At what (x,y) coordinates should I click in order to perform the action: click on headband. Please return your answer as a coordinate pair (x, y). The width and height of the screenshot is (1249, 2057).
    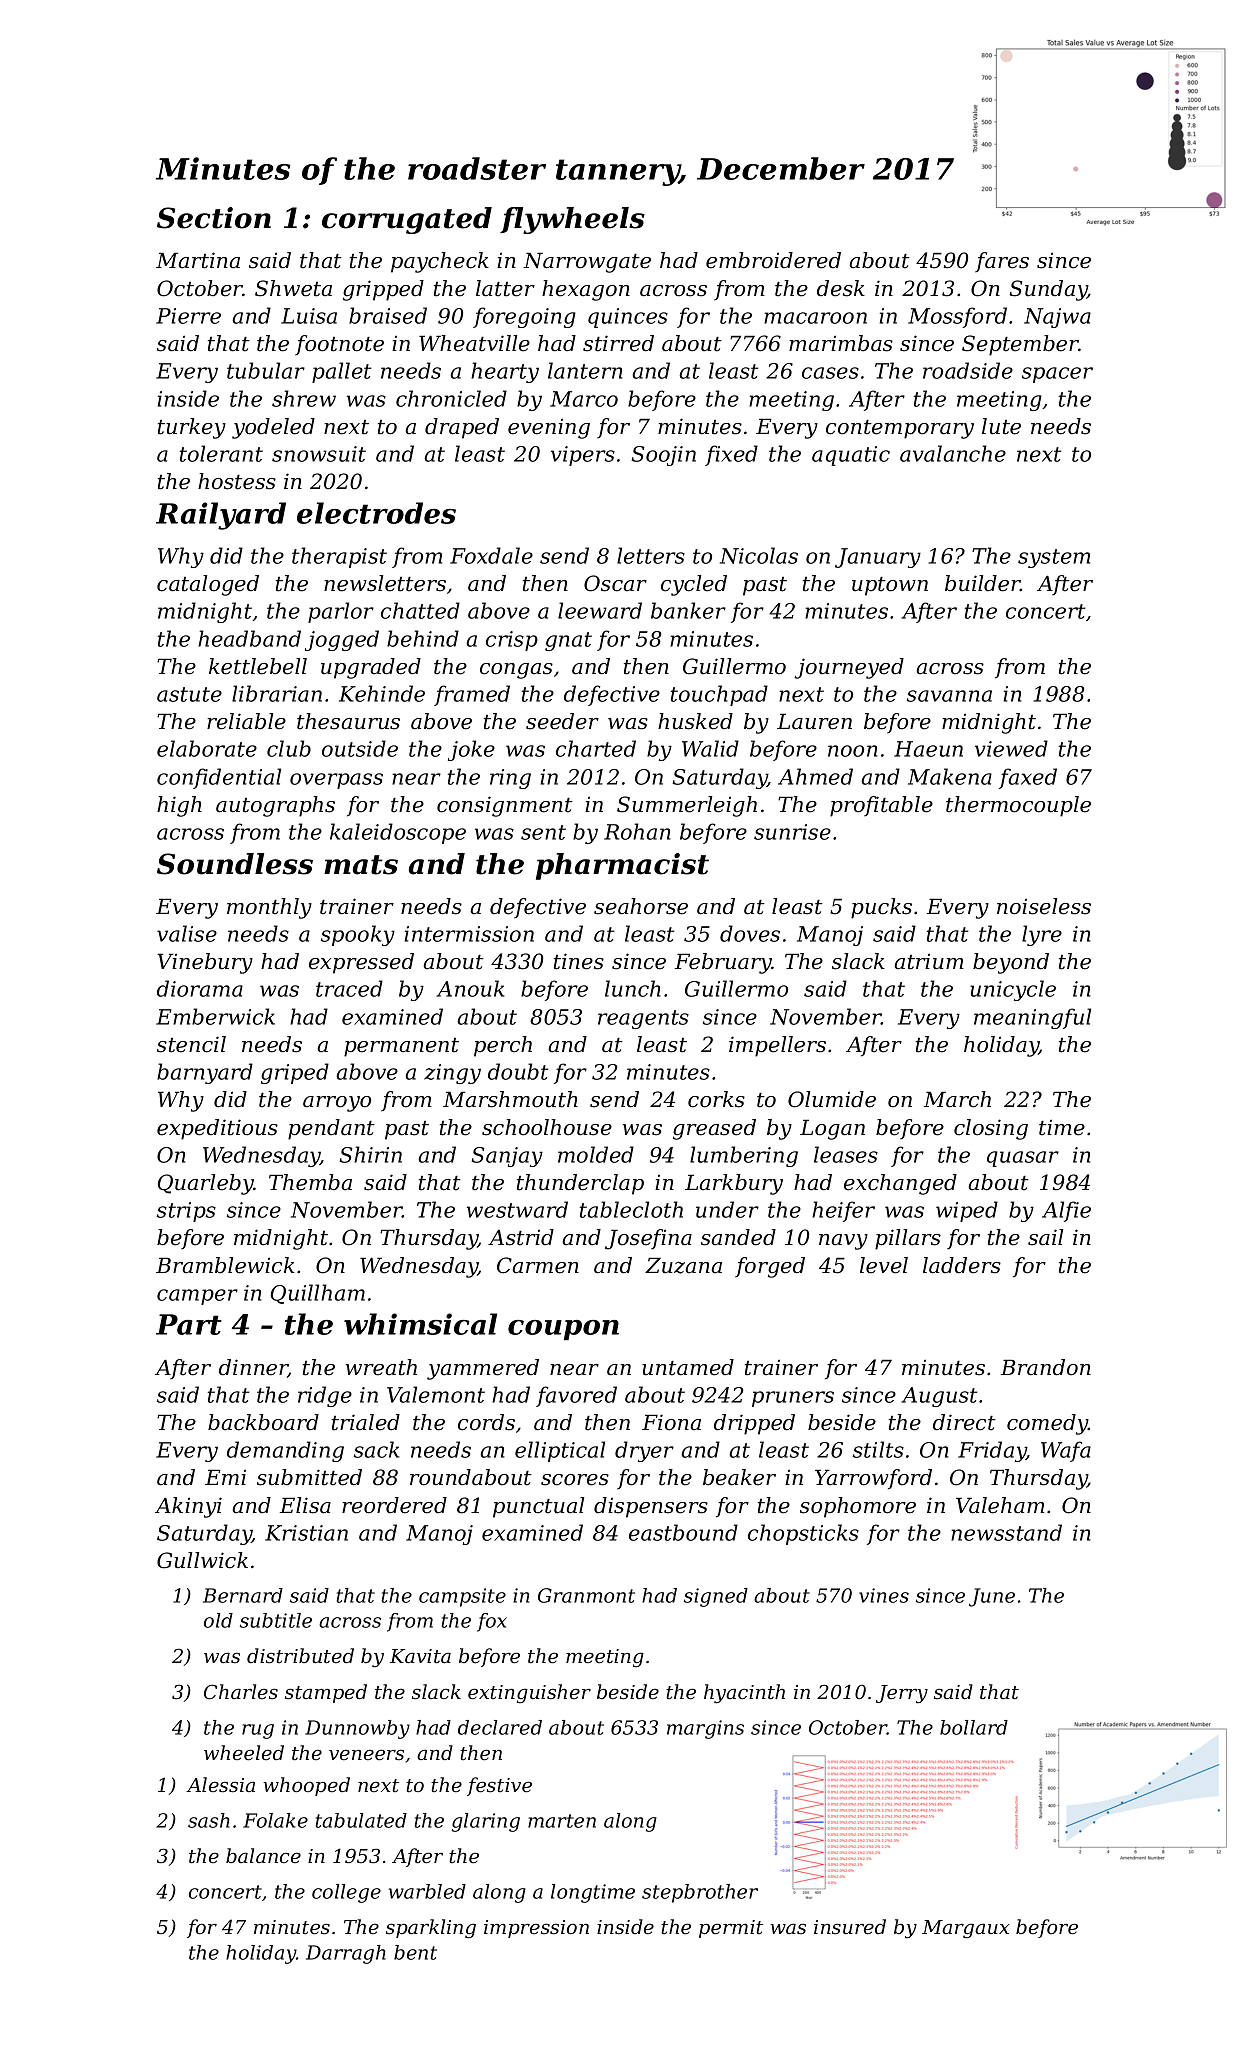
    Looking at the image, I should click on (249, 638).
